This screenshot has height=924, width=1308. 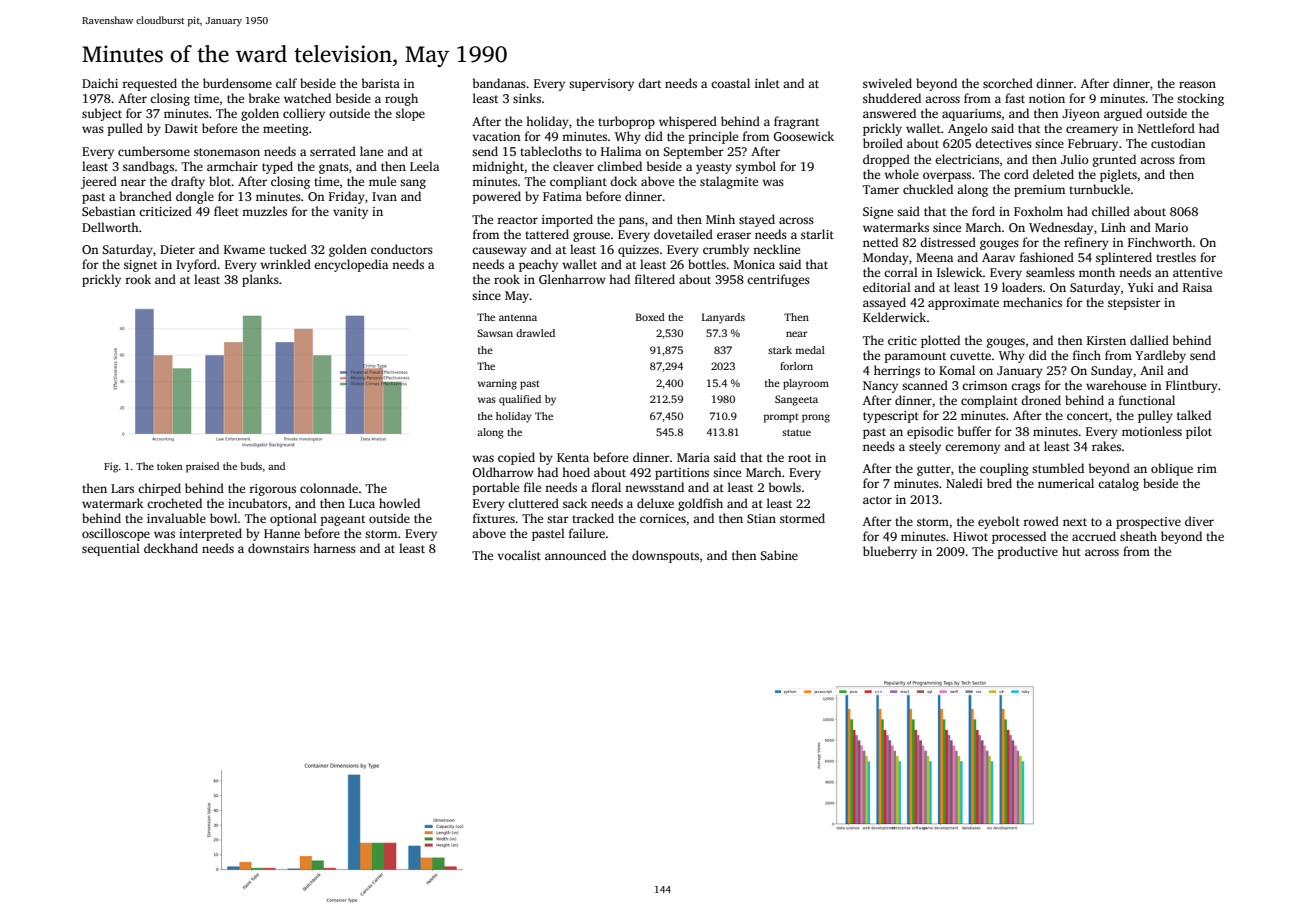 I want to click on planks, so click(x=260, y=280).
